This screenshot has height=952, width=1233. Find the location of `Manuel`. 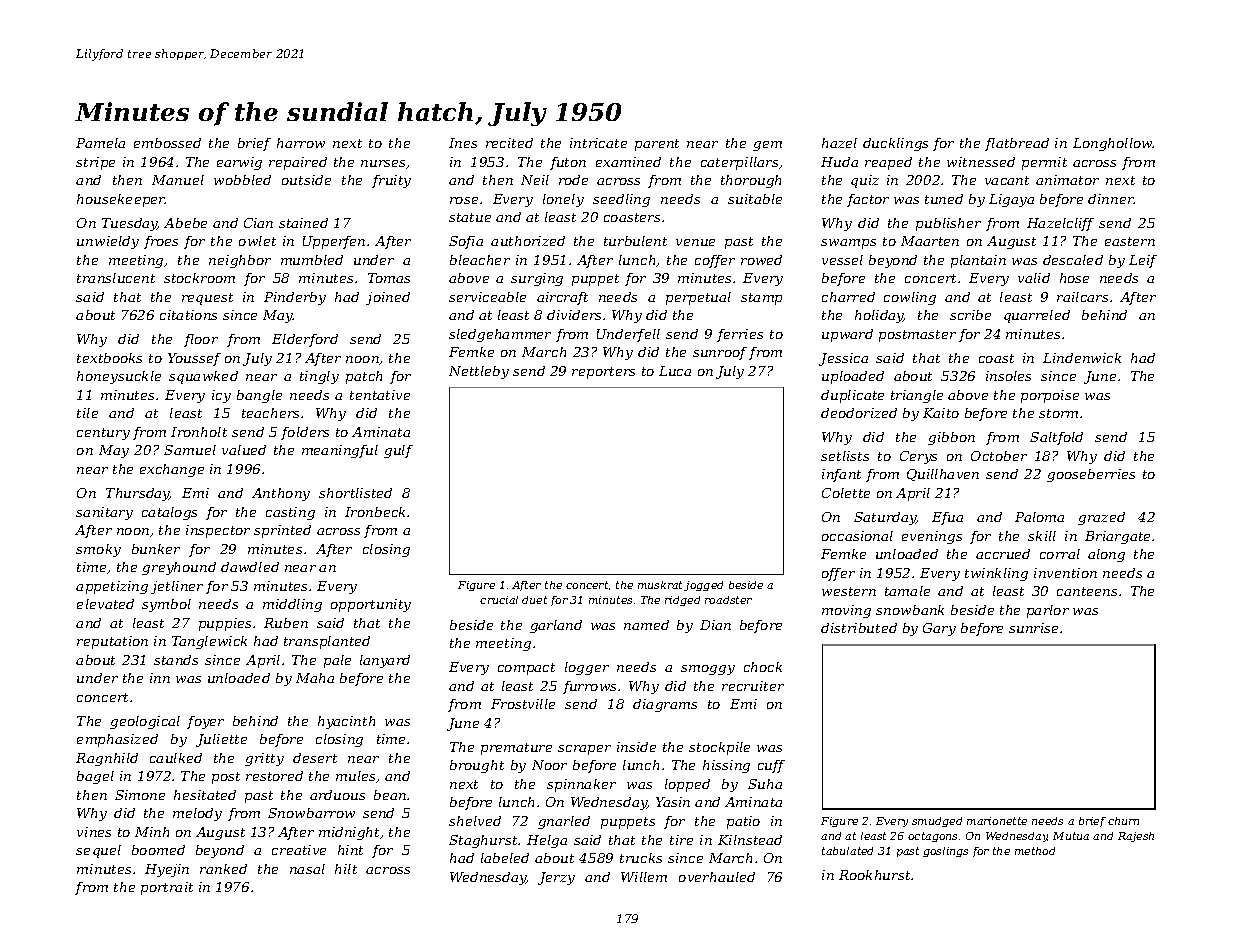

Manuel is located at coordinates (178, 180).
